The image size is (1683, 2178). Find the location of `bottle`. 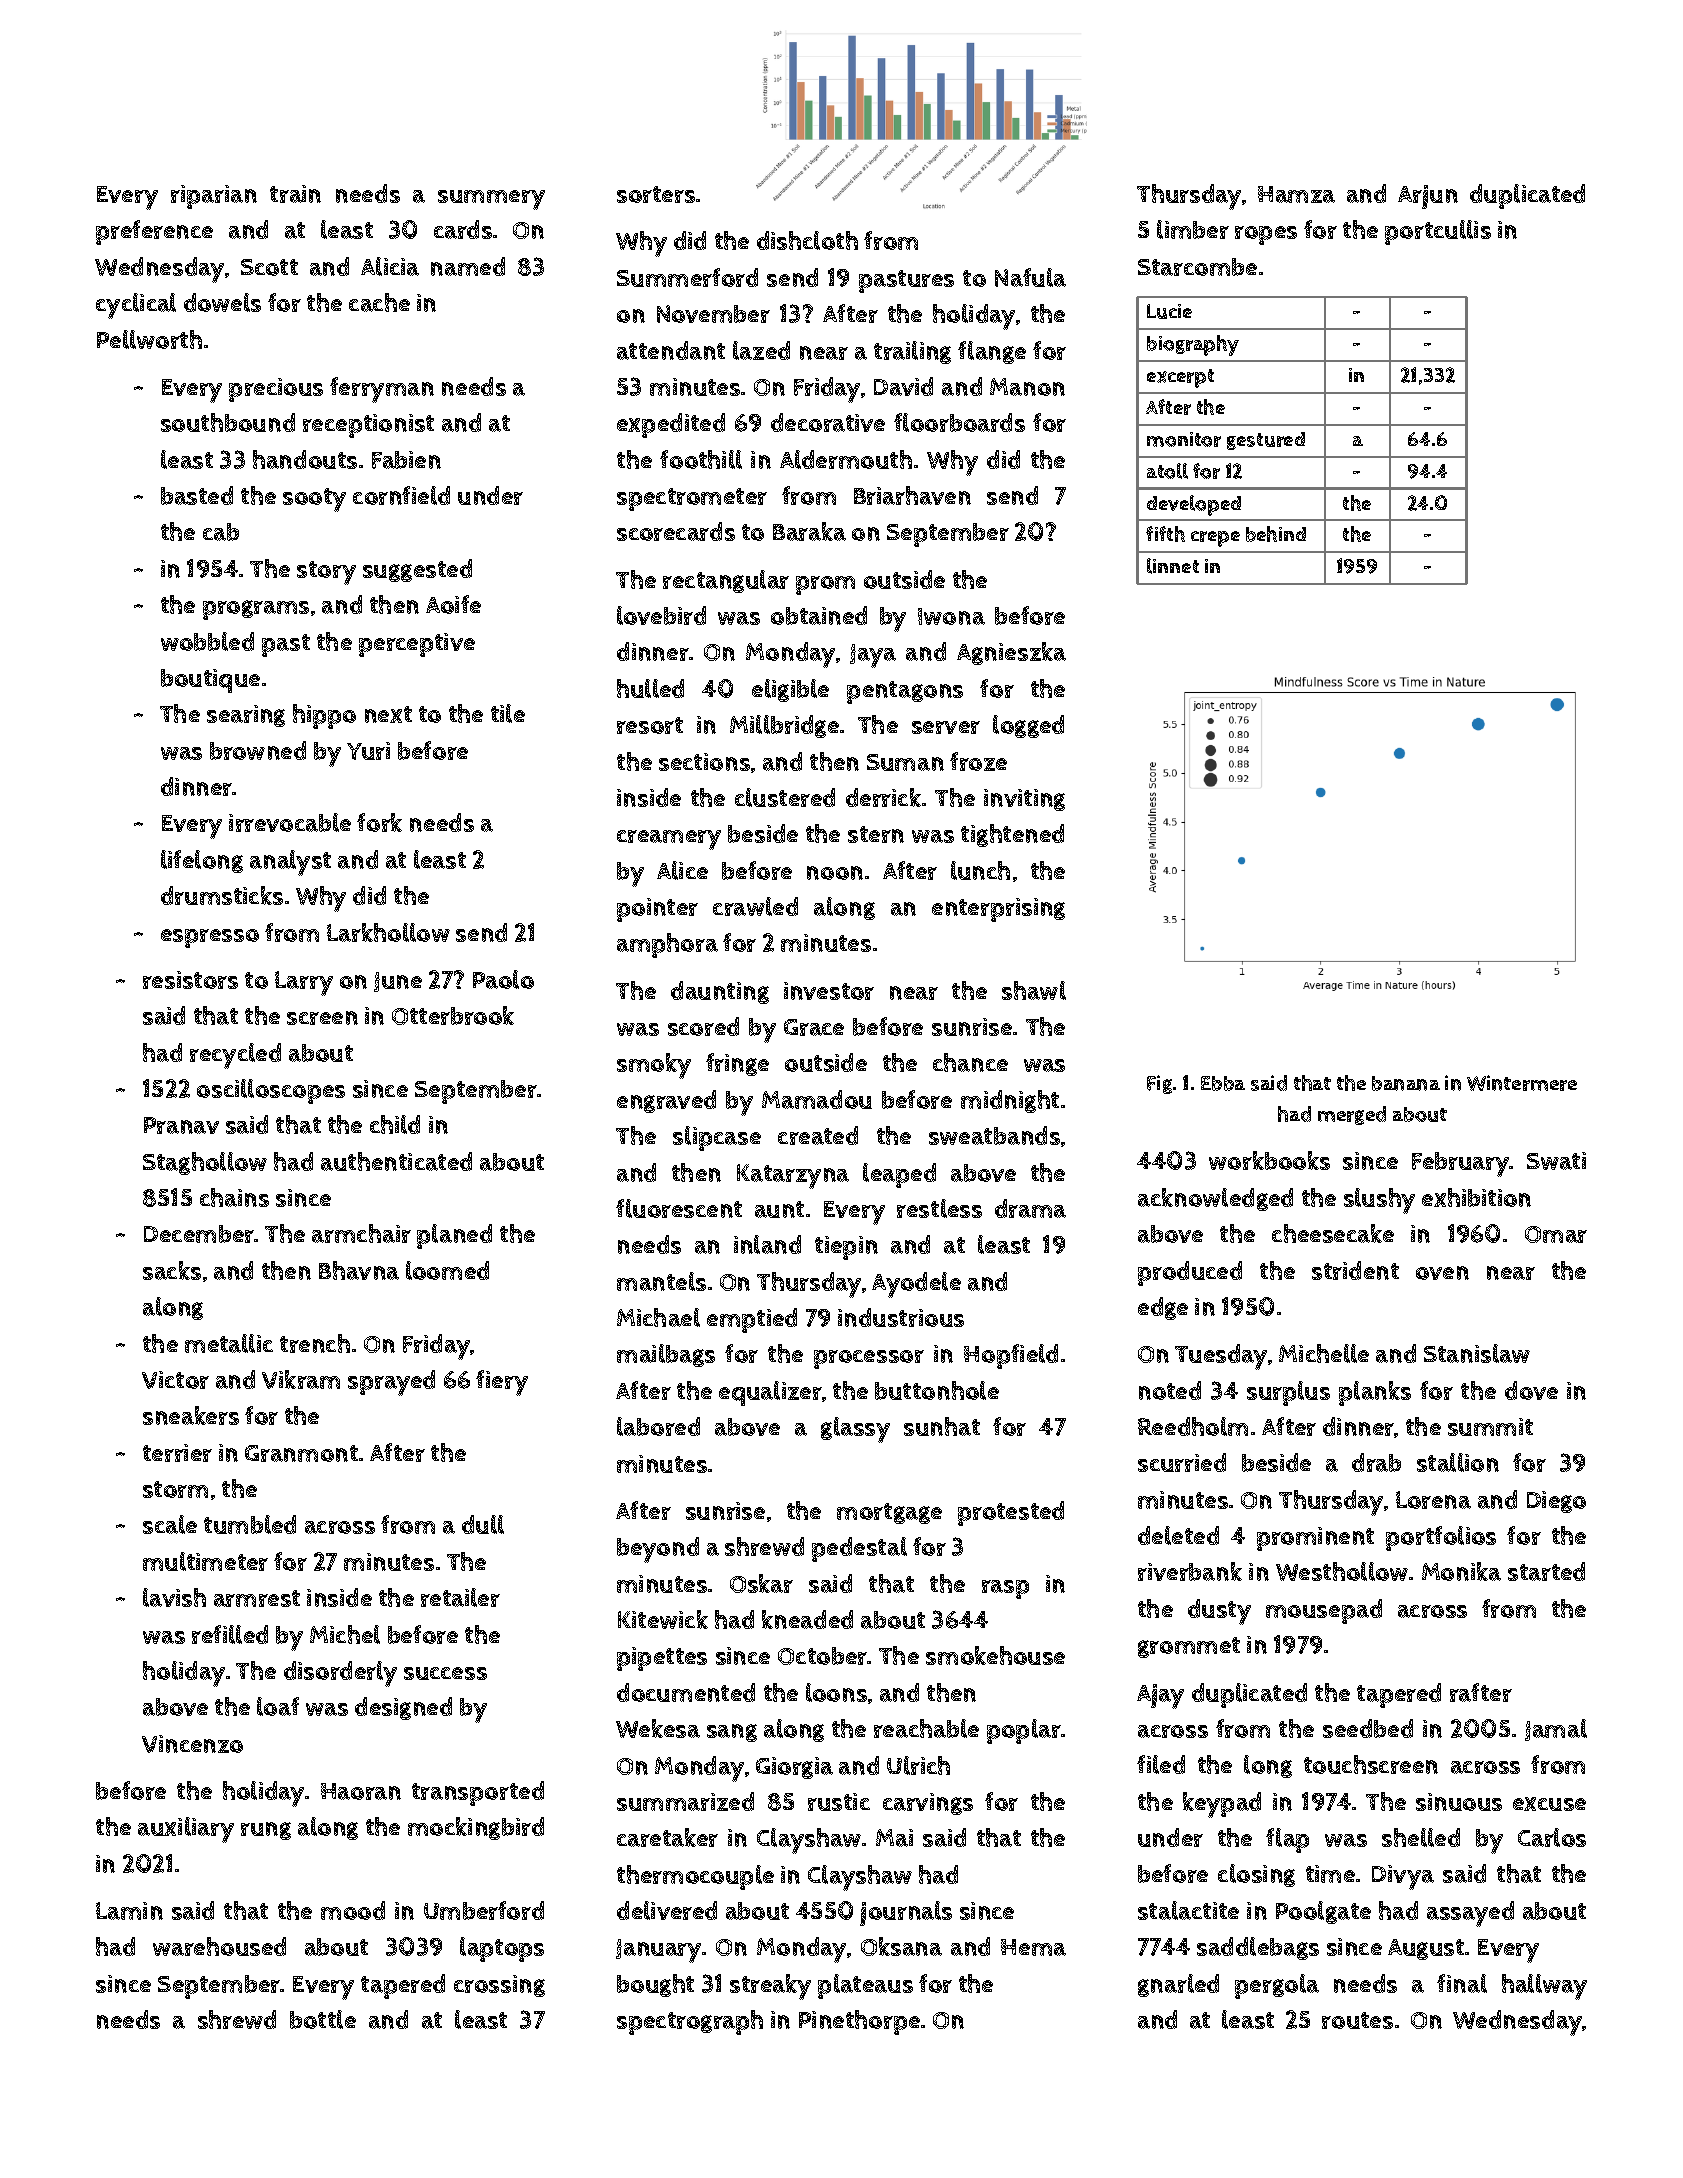

bottle is located at coordinates (323, 2019).
